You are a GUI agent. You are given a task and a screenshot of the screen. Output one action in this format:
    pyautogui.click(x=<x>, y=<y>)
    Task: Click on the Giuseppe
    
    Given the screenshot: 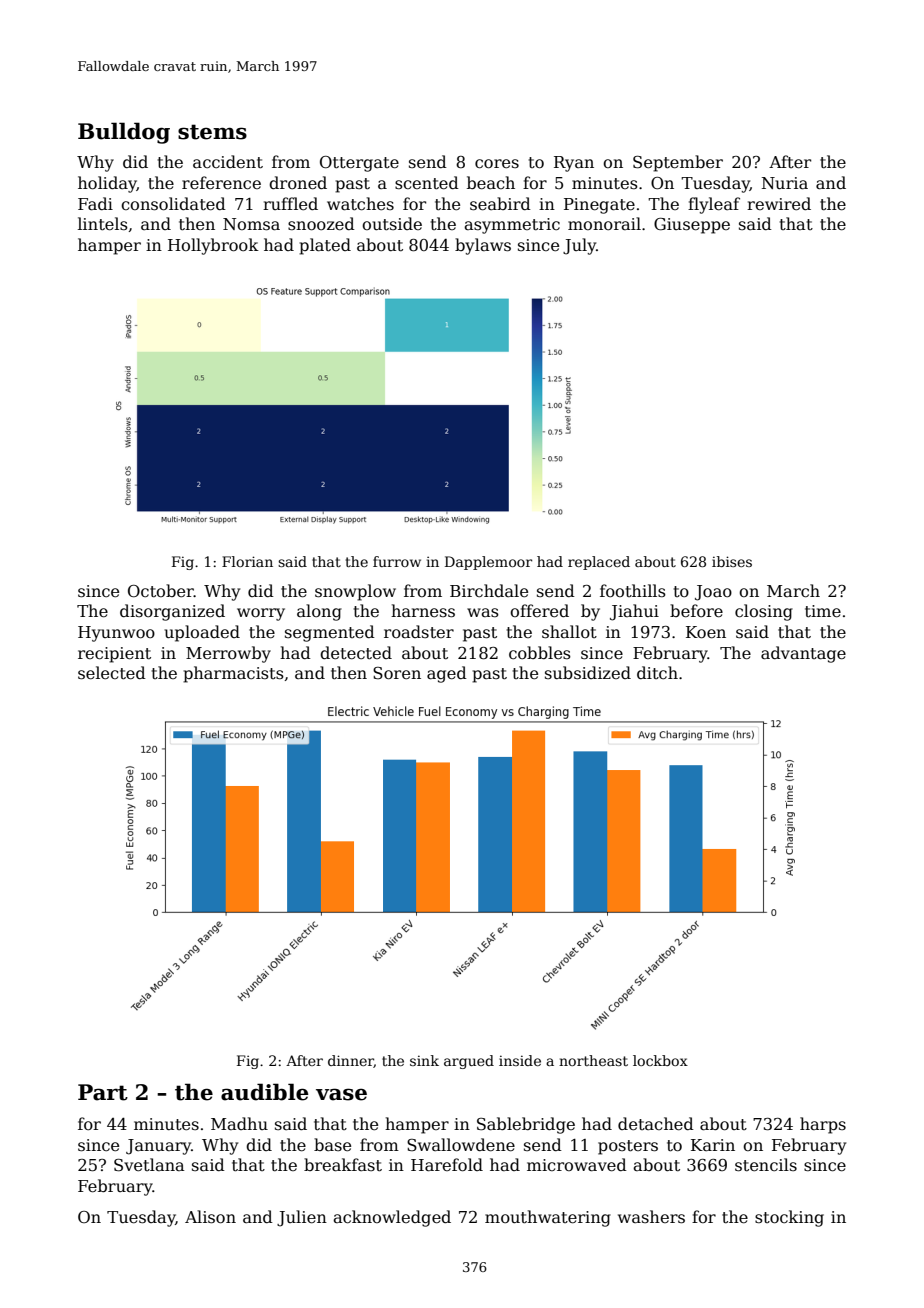 What is the action you would take?
    pyautogui.click(x=692, y=226)
